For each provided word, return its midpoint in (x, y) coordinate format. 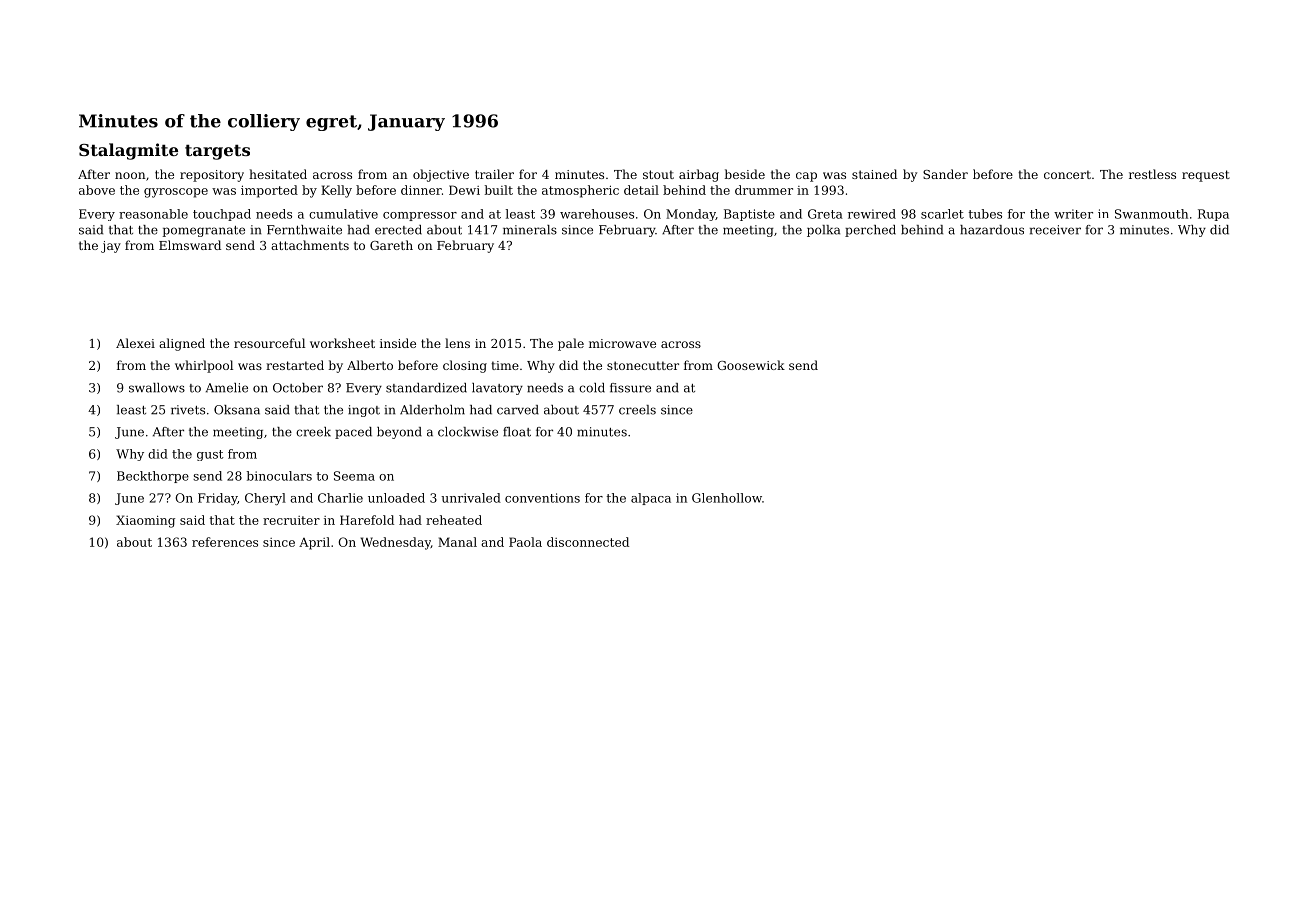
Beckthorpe (153, 477)
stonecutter (643, 365)
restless (1152, 174)
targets (217, 152)
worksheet (342, 343)
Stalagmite (128, 151)
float (517, 432)
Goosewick (751, 365)
